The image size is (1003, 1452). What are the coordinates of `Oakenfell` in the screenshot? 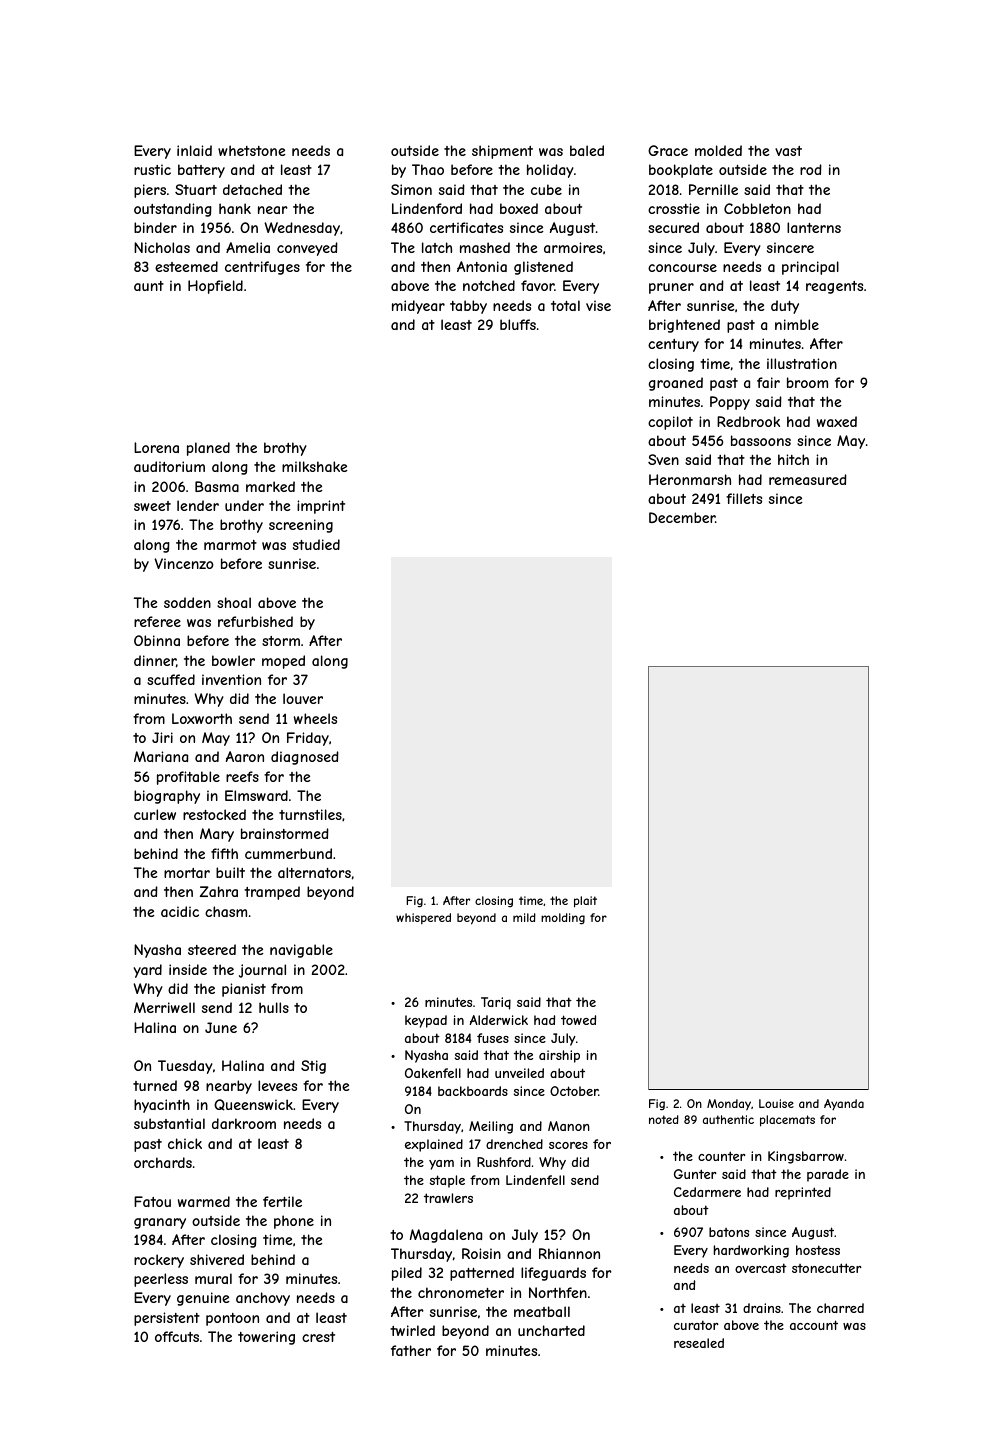 It's located at (433, 1073).
